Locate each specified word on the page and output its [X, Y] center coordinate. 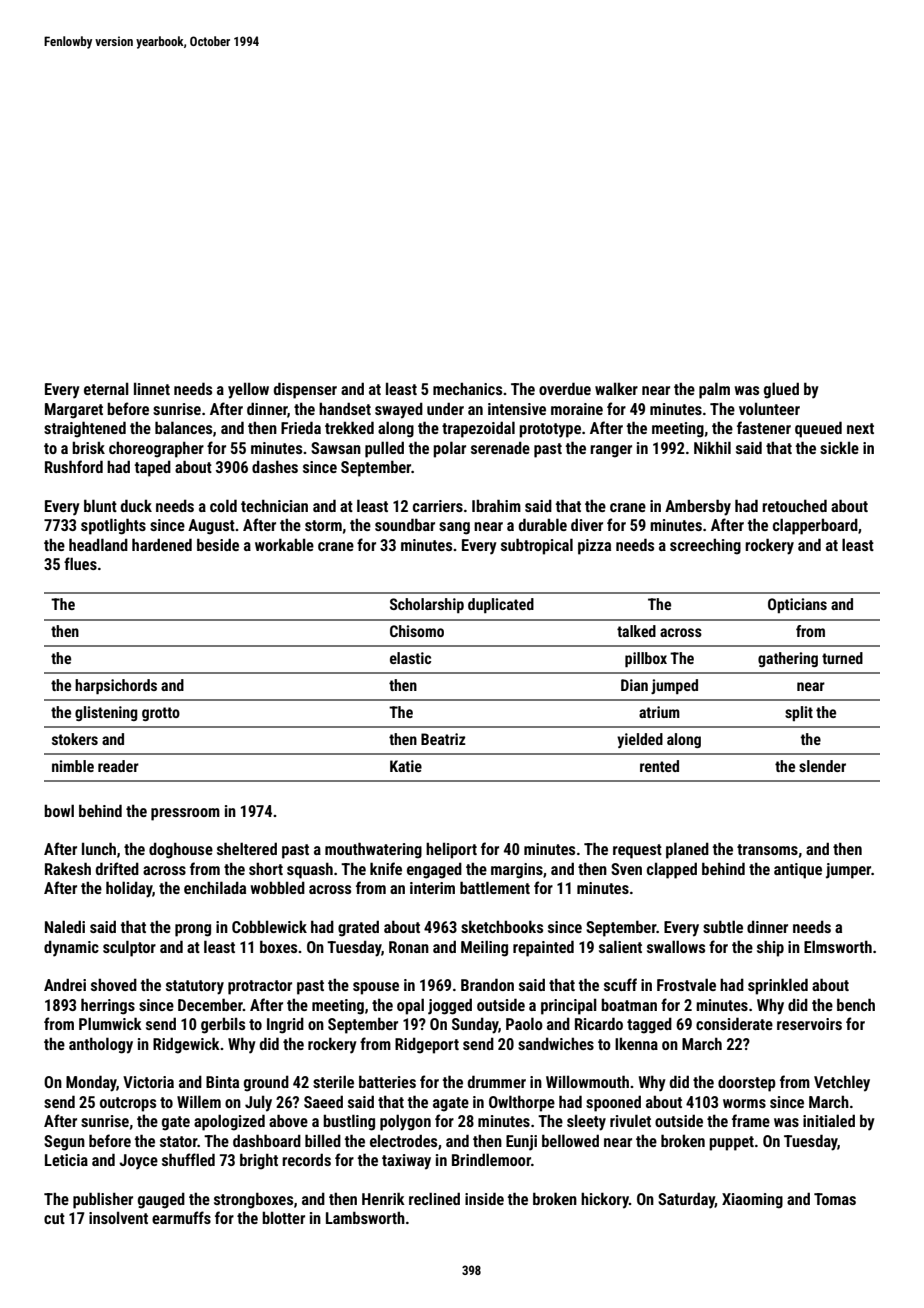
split [799, 713]
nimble [73, 766]
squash [310, 870]
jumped [674, 686]
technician [274, 505]
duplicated [501, 605]
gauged [161, 1200]
